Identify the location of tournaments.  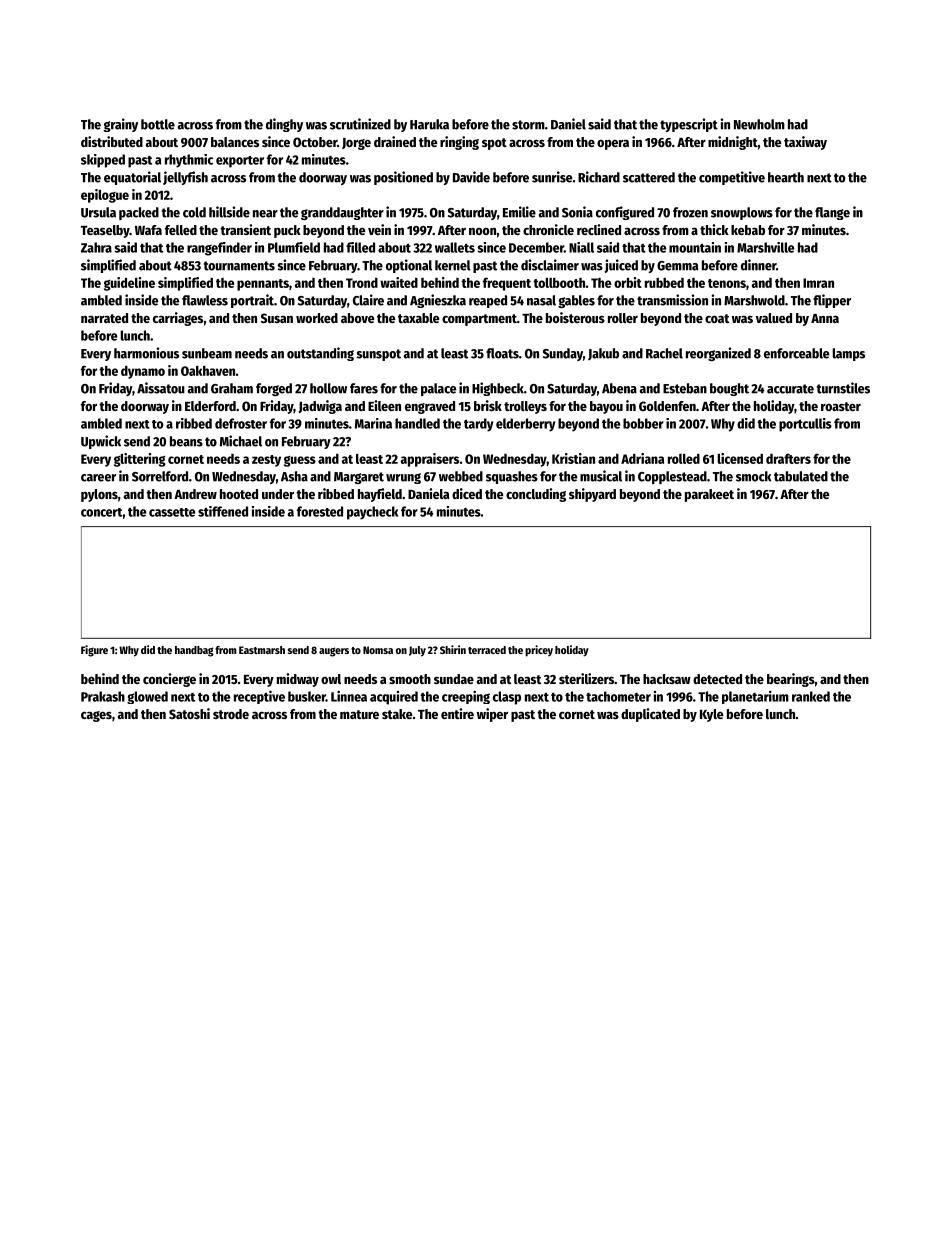
(239, 266).
